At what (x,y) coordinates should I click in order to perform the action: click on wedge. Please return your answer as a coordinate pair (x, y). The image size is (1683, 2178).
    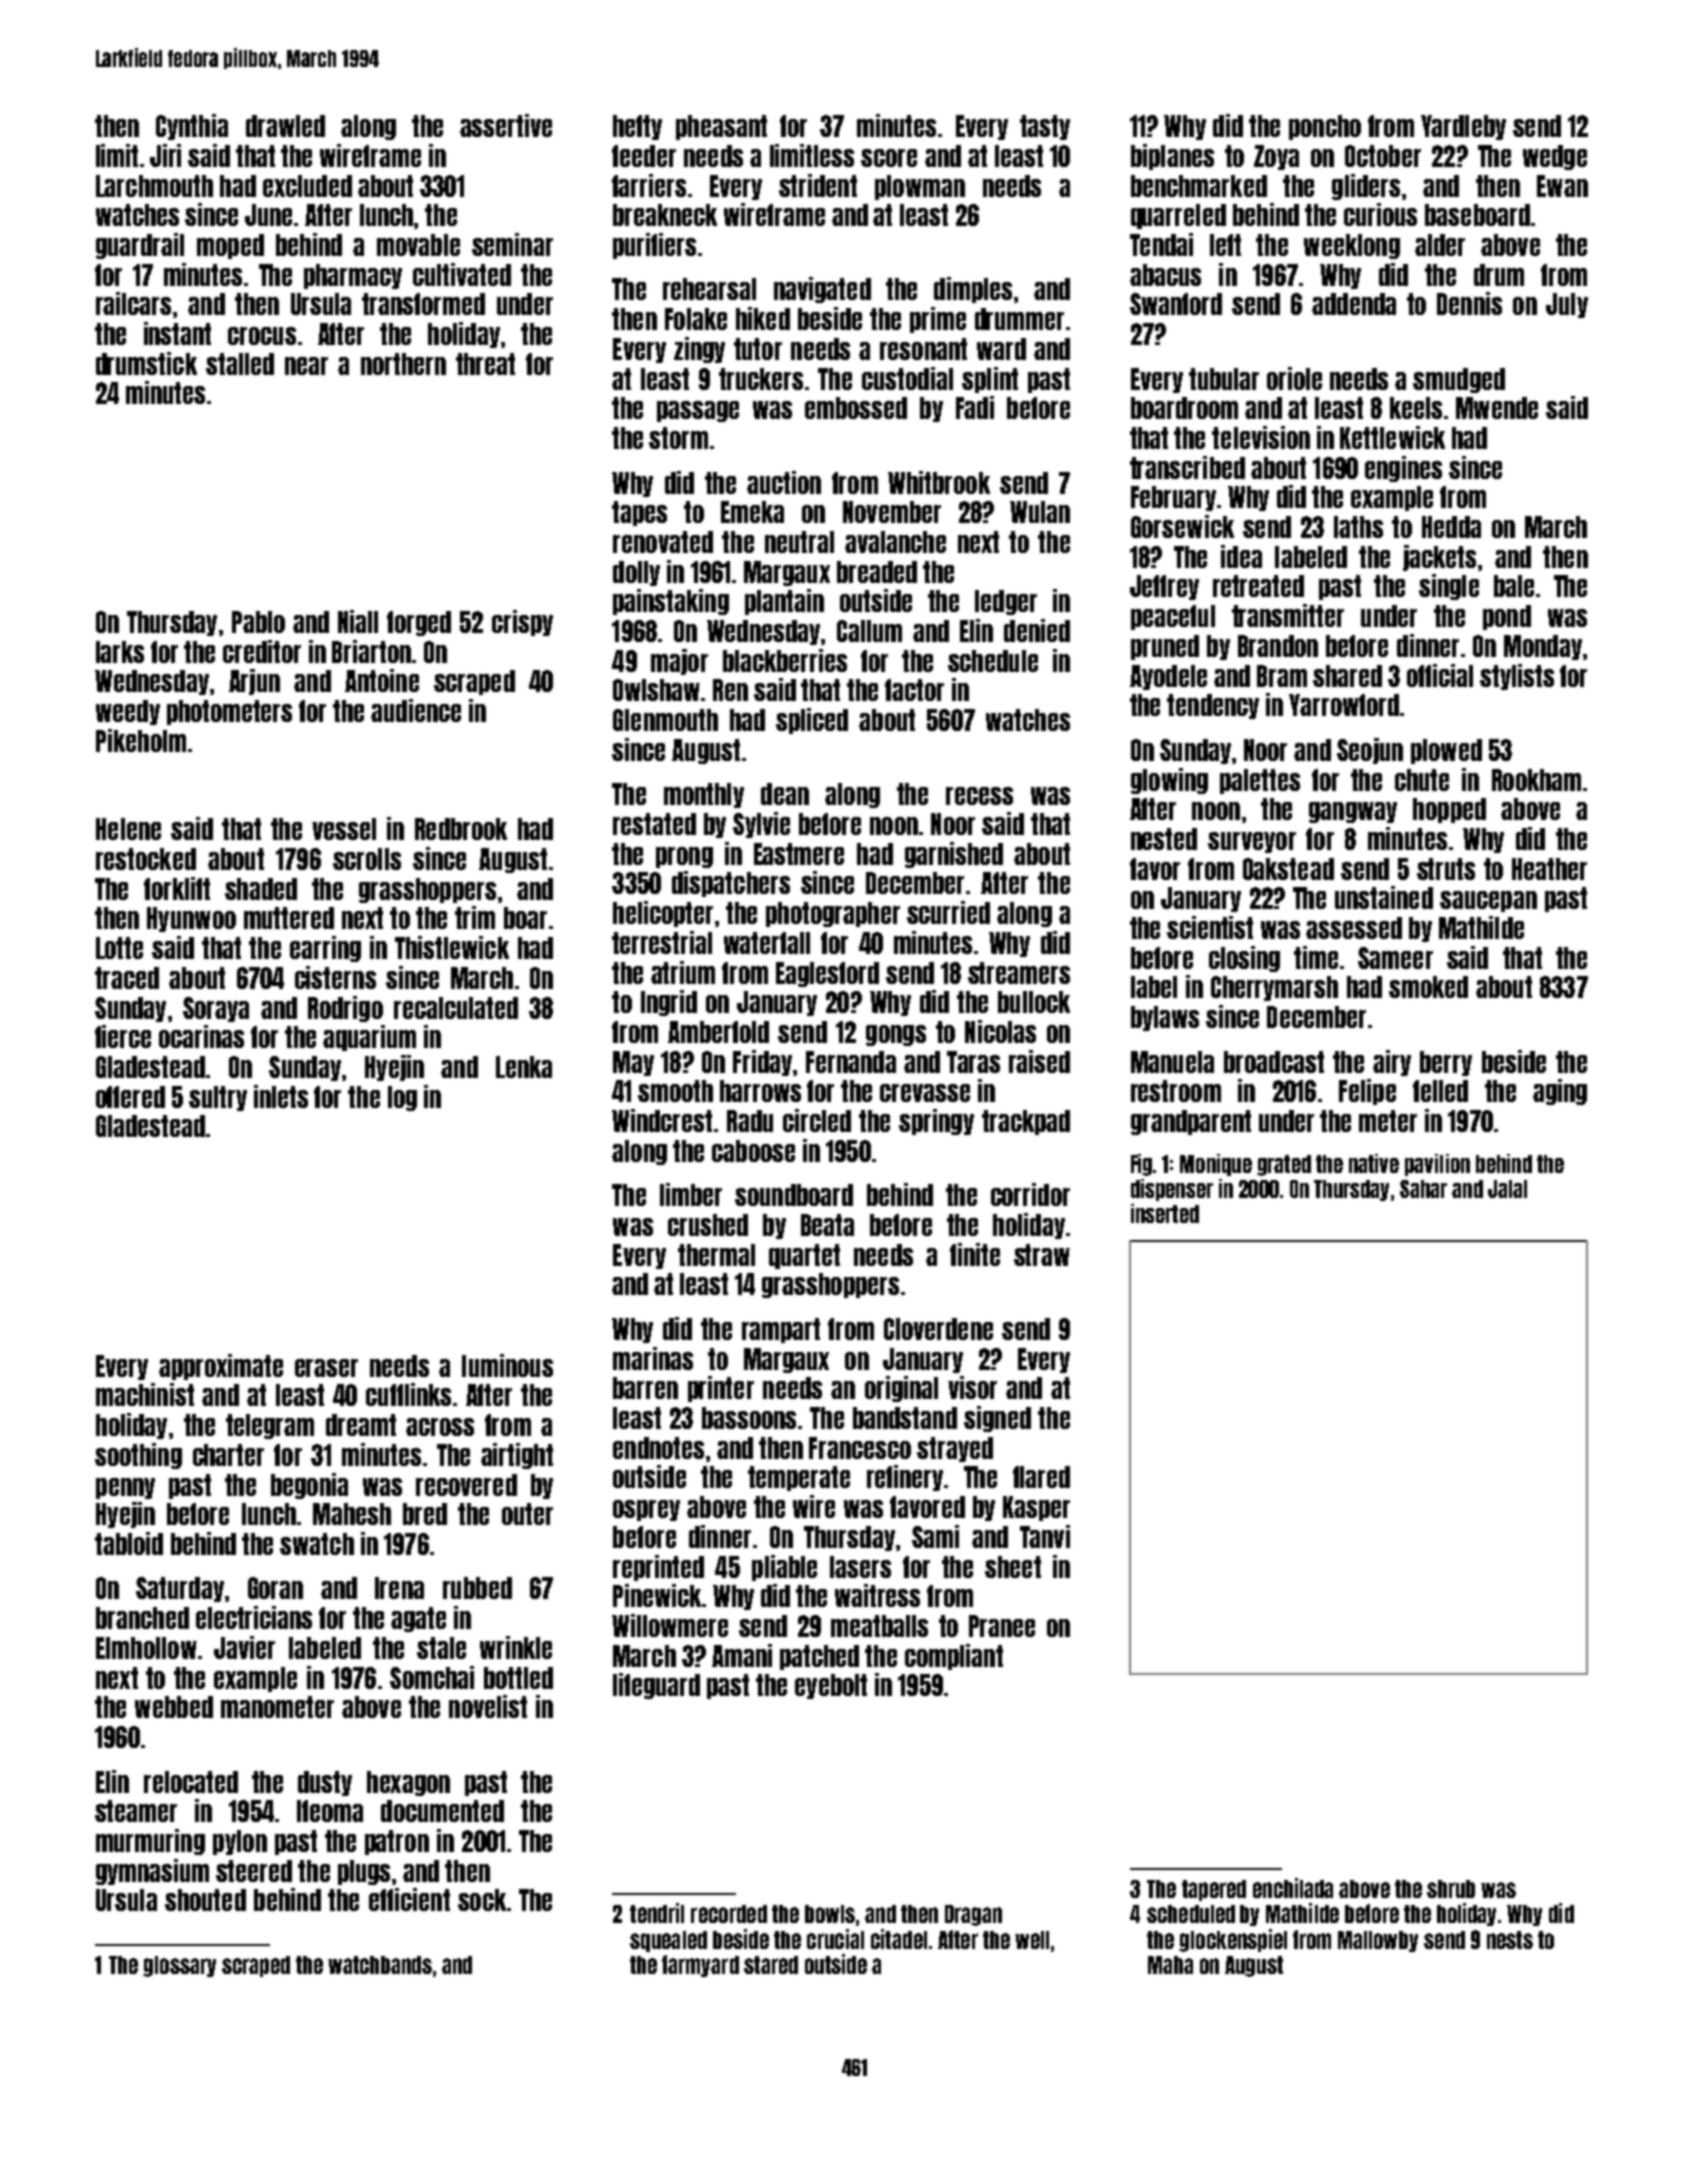
    Looking at the image, I should click on (1555, 157).
